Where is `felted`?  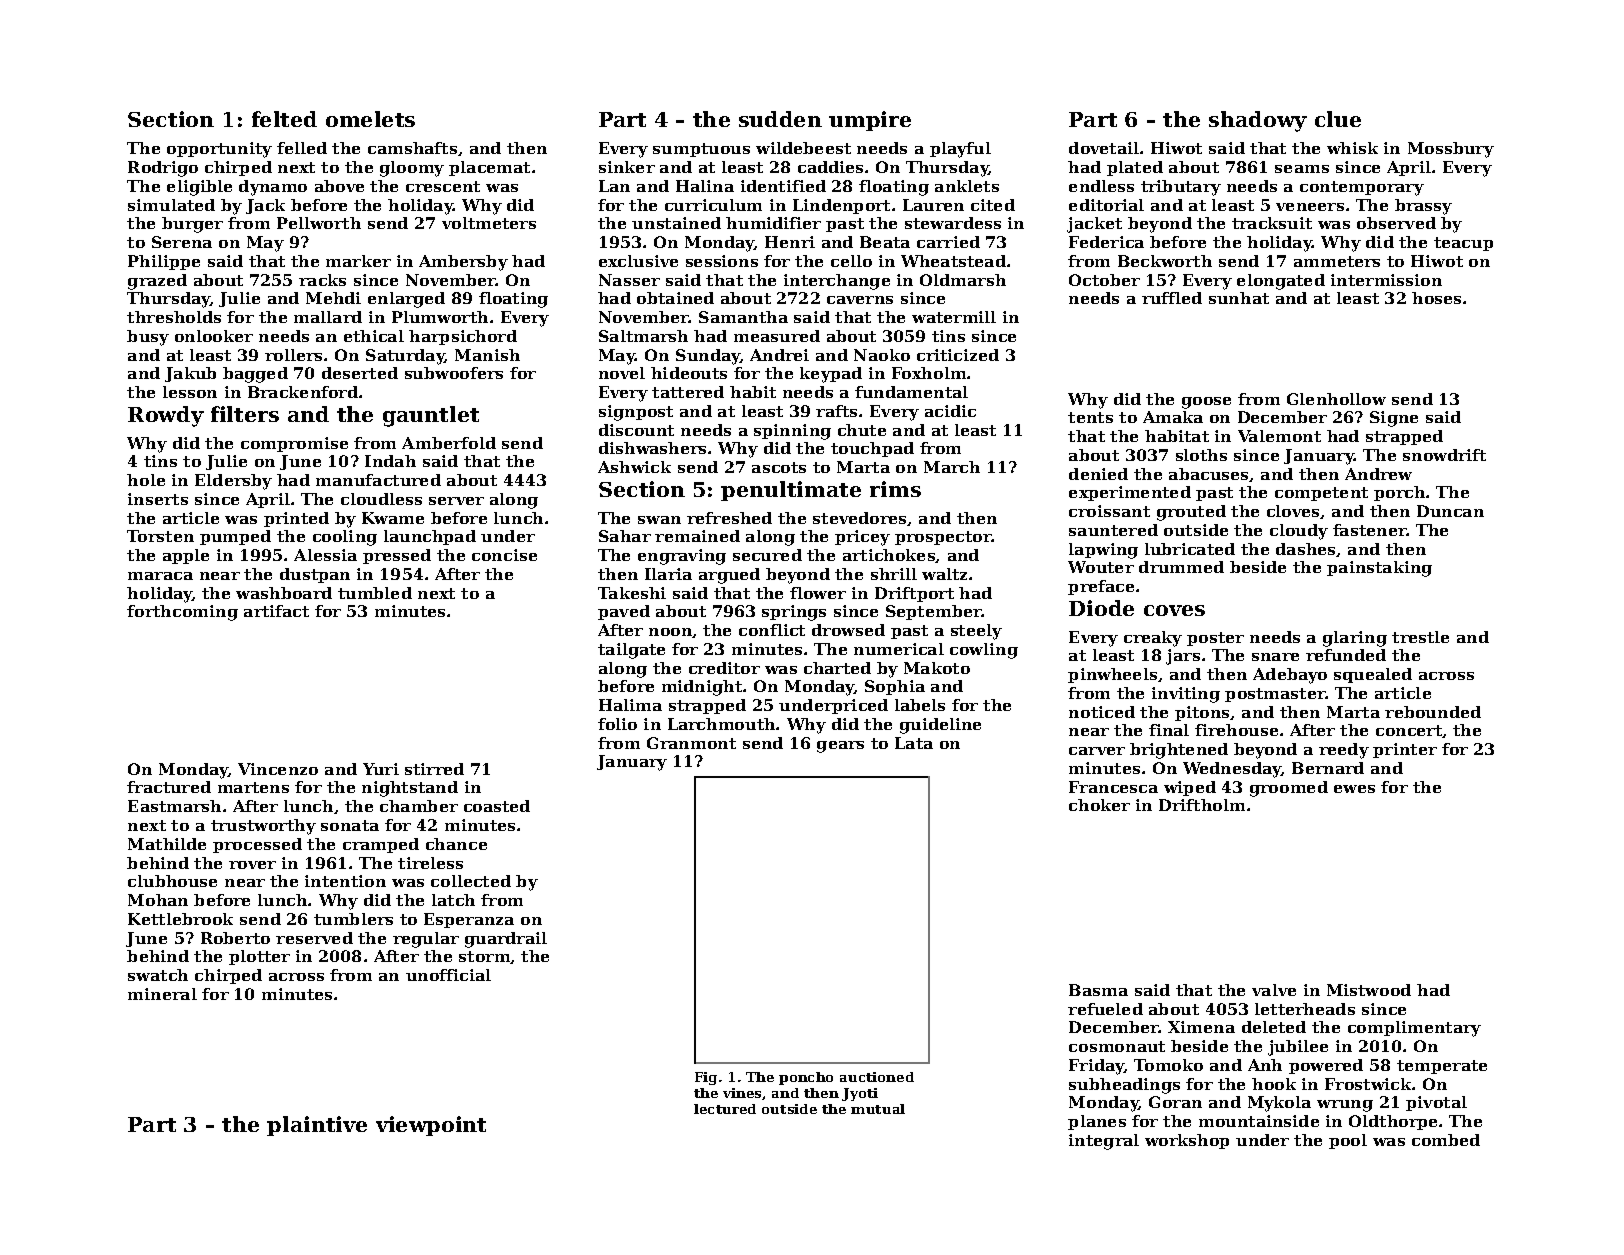
felted is located at coordinates (284, 119).
